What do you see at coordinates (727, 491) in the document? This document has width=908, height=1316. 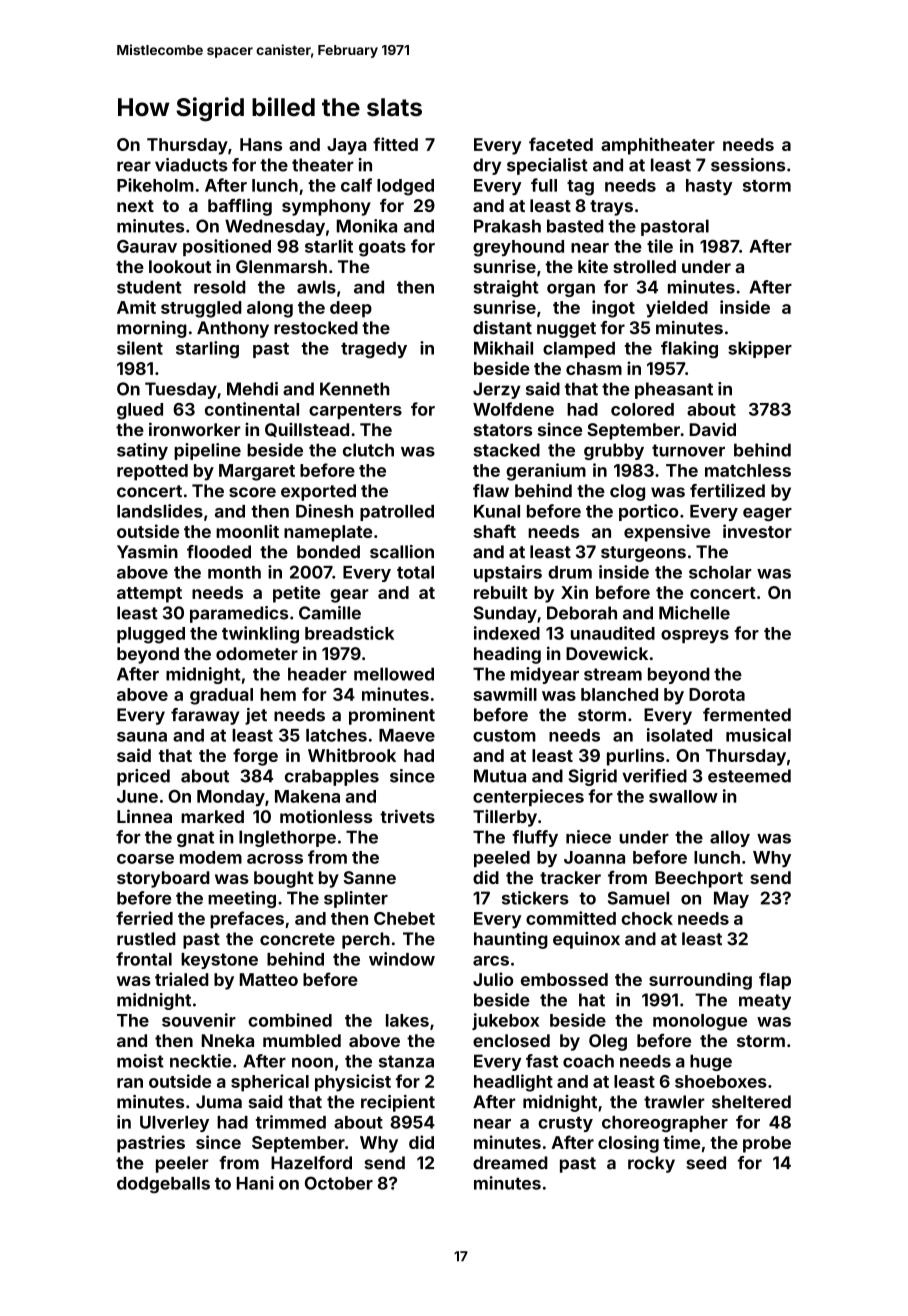 I see `fertilized` at bounding box center [727, 491].
